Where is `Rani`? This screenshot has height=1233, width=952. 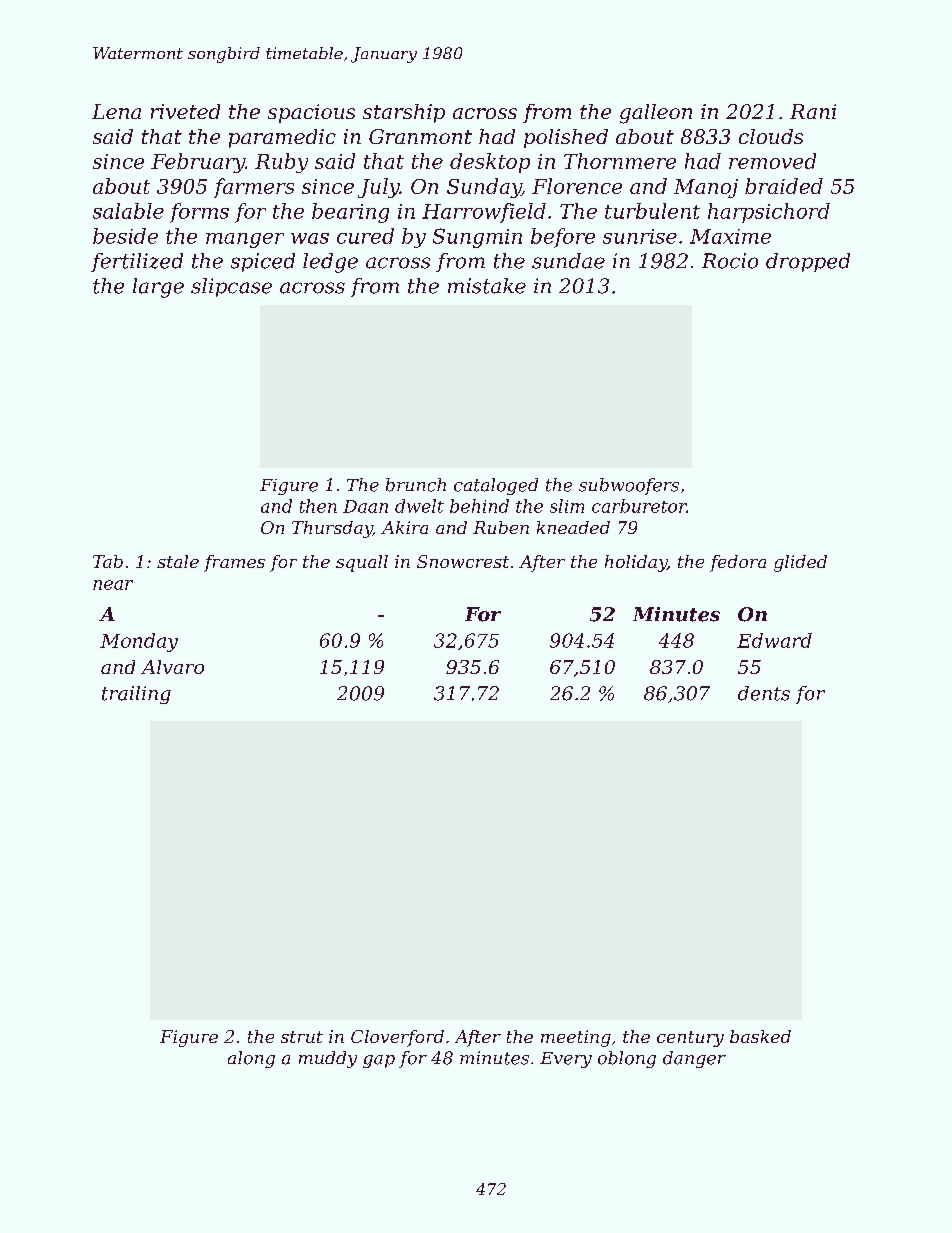
Rani is located at coordinates (813, 111).
